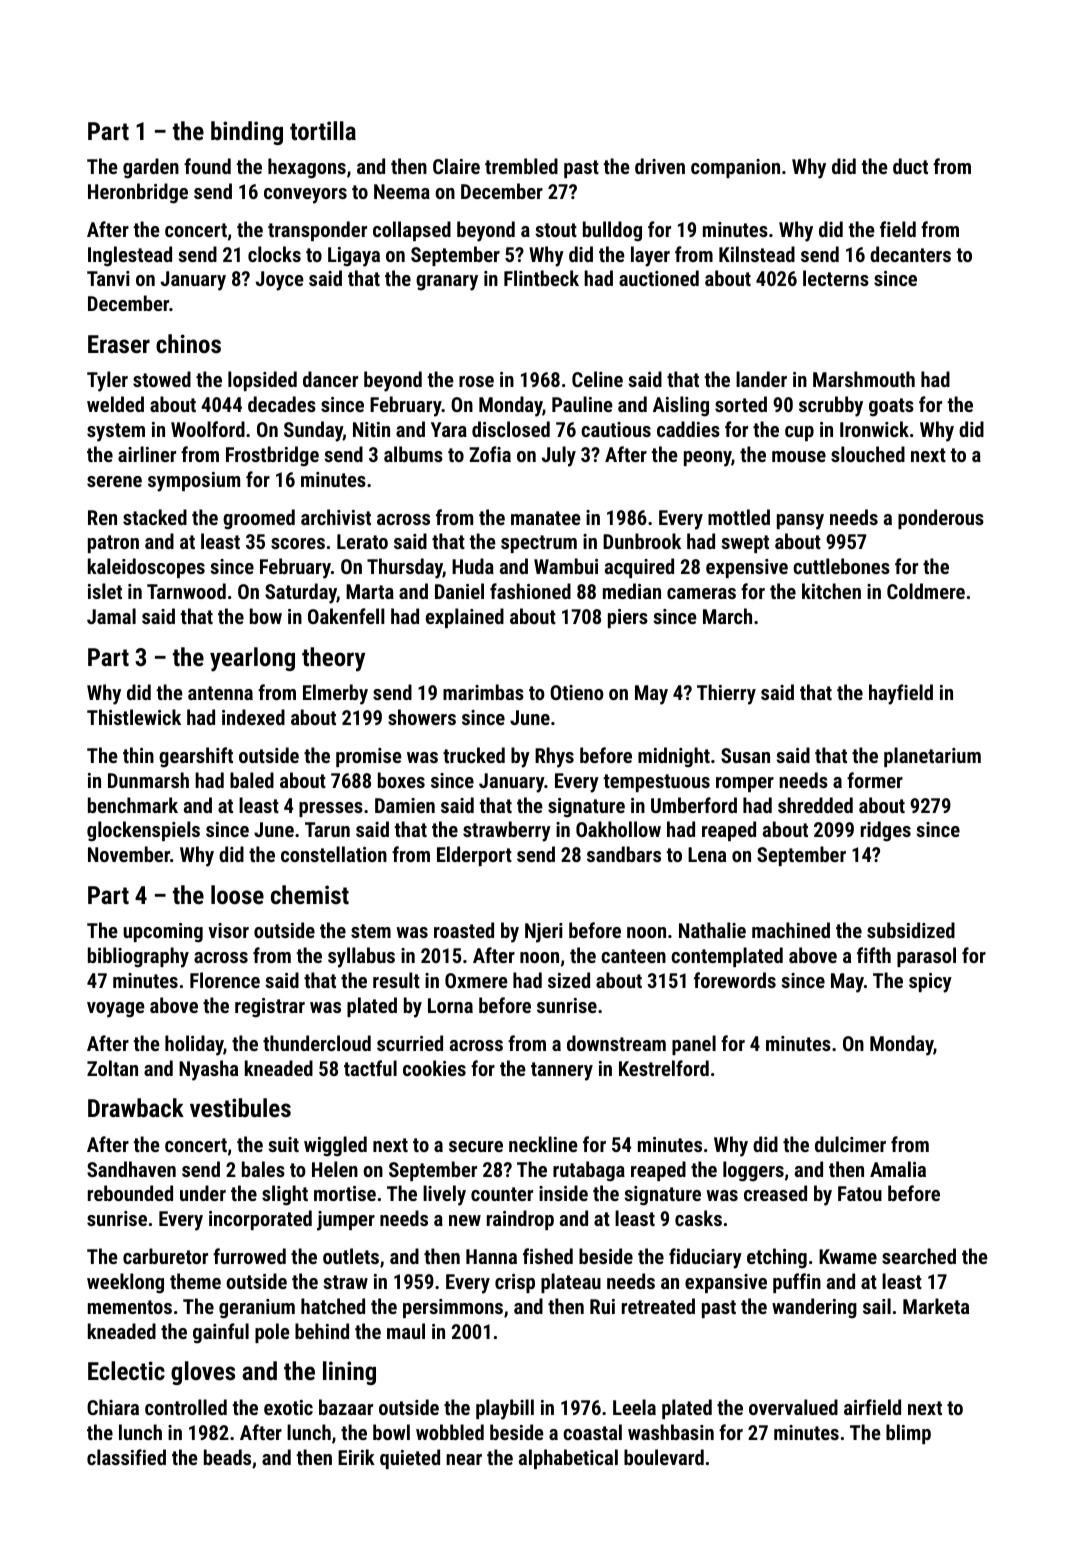 This screenshot has width=1075, height=1557. What do you see at coordinates (543, 1144) in the screenshot?
I see `neckline` at bounding box center [543, 1144].
